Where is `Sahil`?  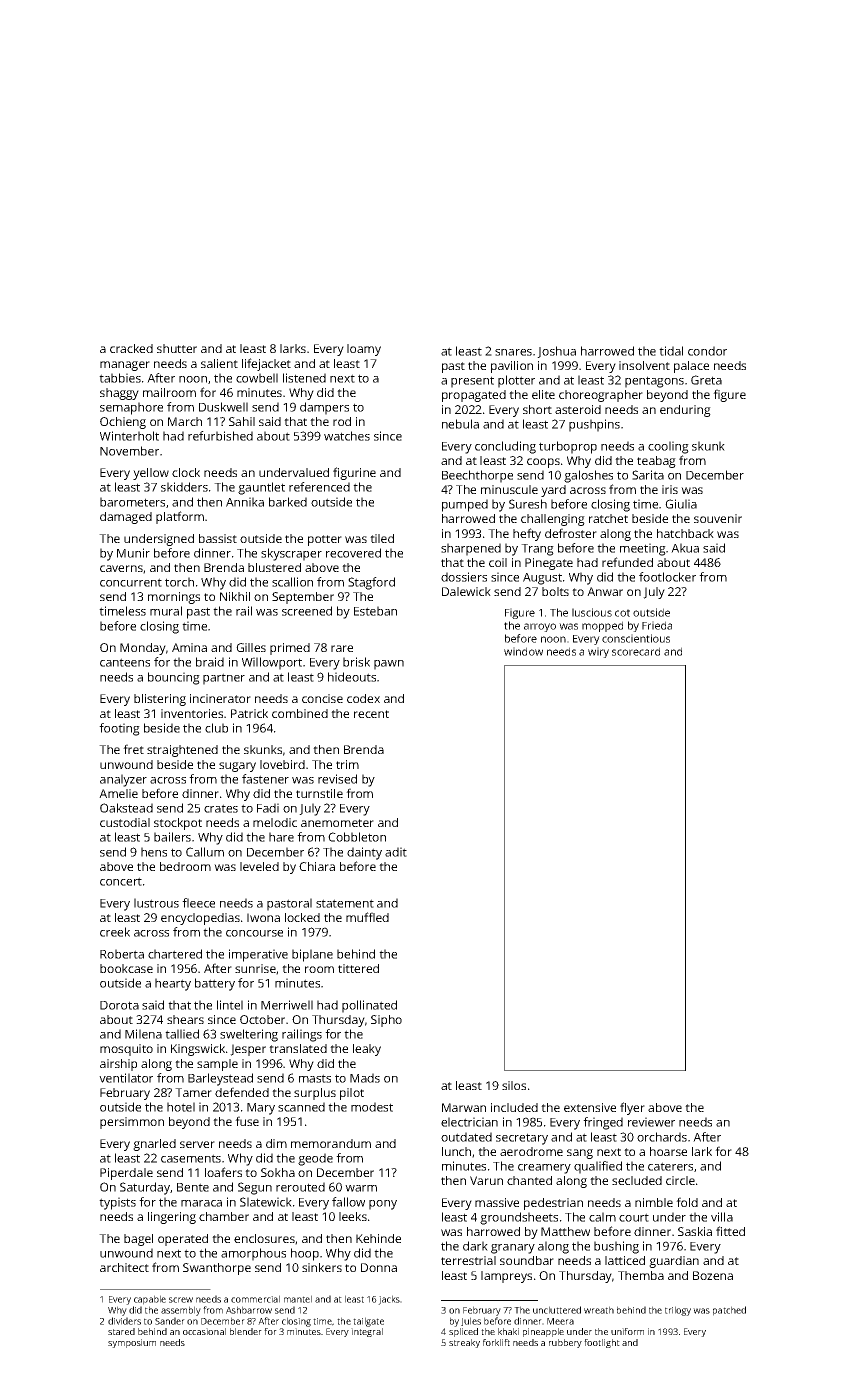
Sahil is located at coordinates (242, 421).
